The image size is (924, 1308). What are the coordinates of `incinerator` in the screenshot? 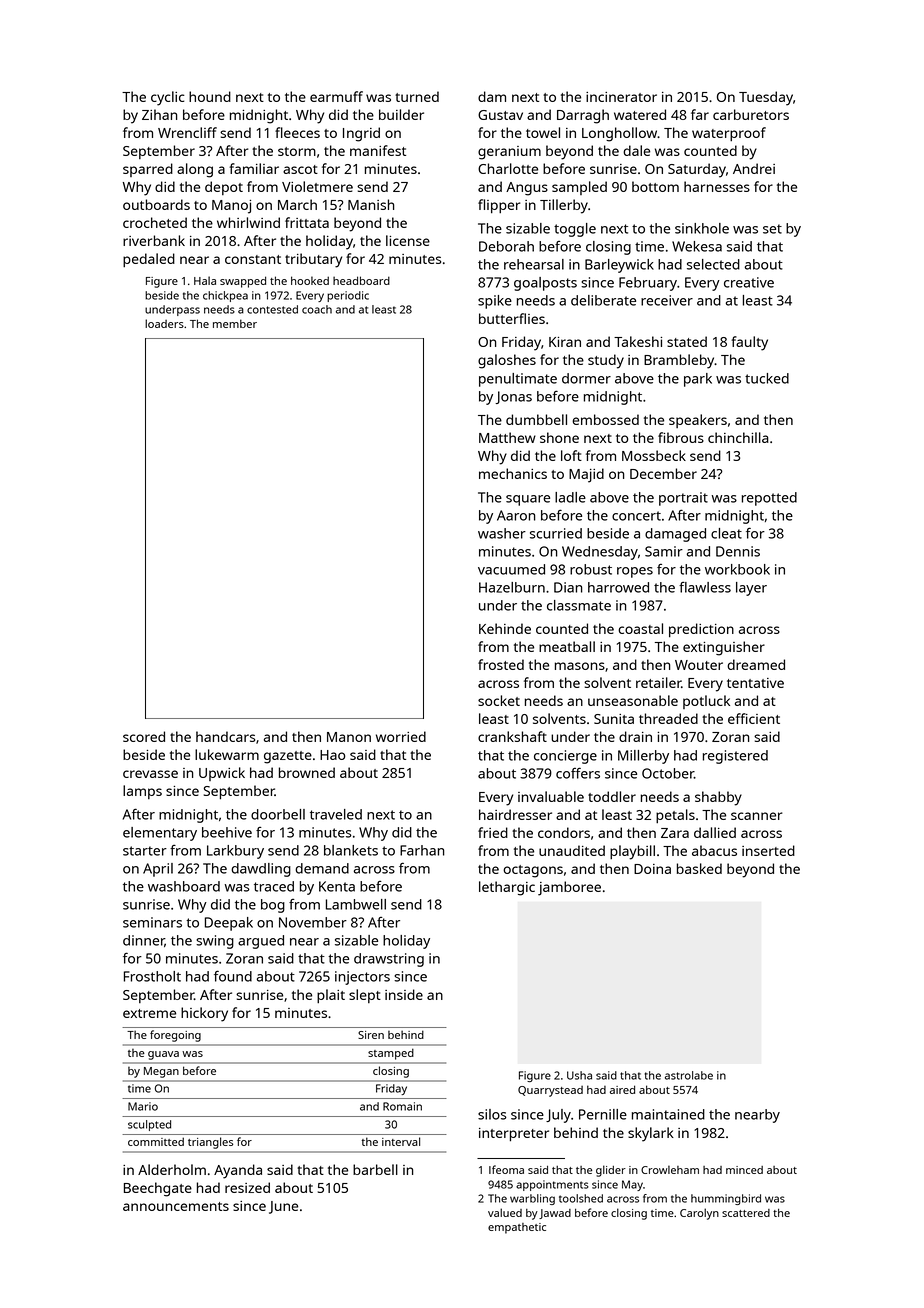 It's located at (621, 97).
